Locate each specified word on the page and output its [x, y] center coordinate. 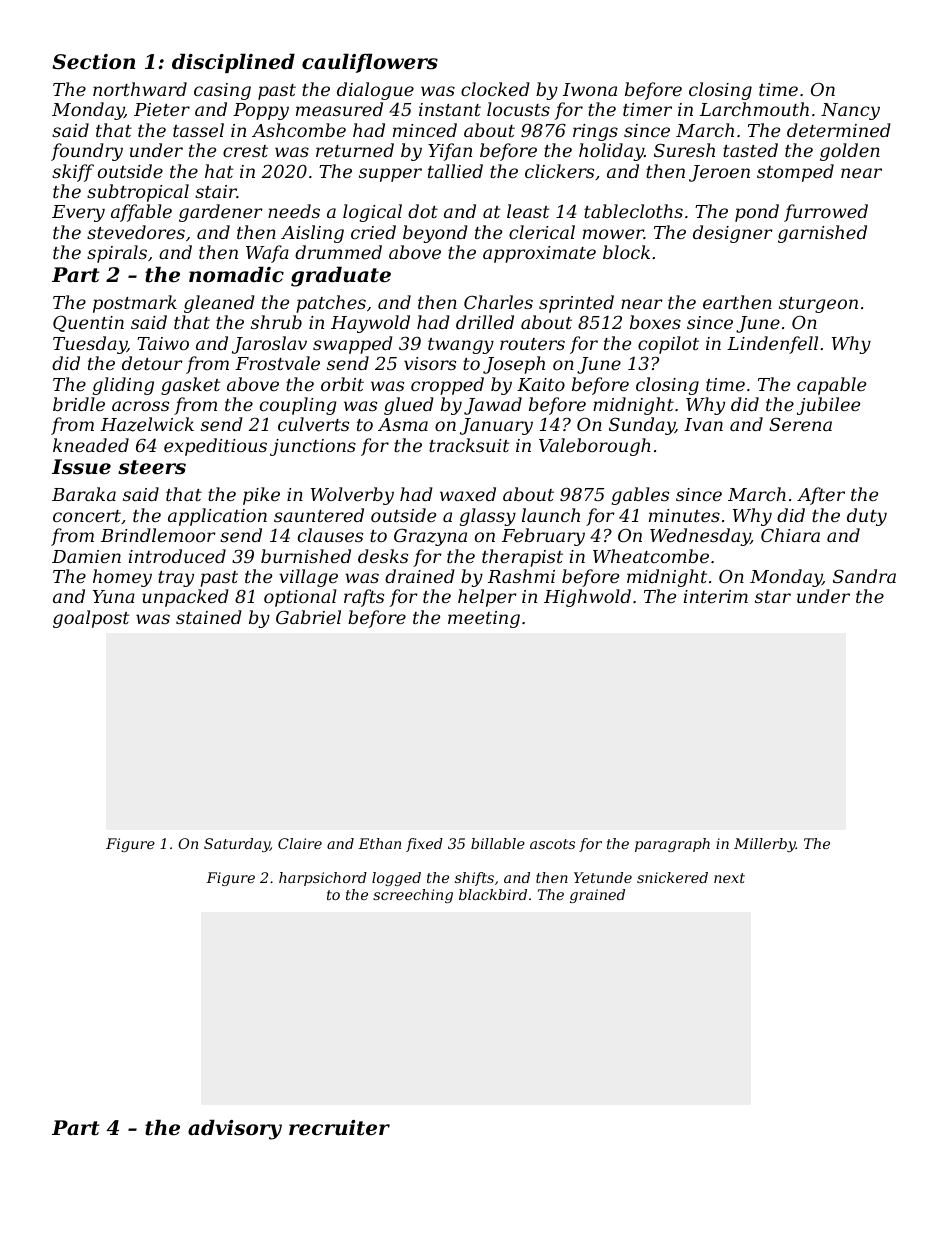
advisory [235, 1129]
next [729, 878]
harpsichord [323, 879]
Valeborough [595, 447]
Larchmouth [754, 109]
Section [93, 62]
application [217, 517]
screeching [413, 896]
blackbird [493, 894]
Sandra [864, 576]
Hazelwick [147, 424]
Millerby [765, 845]
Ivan [703, 424]
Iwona [590, 89]
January [496, 426]
